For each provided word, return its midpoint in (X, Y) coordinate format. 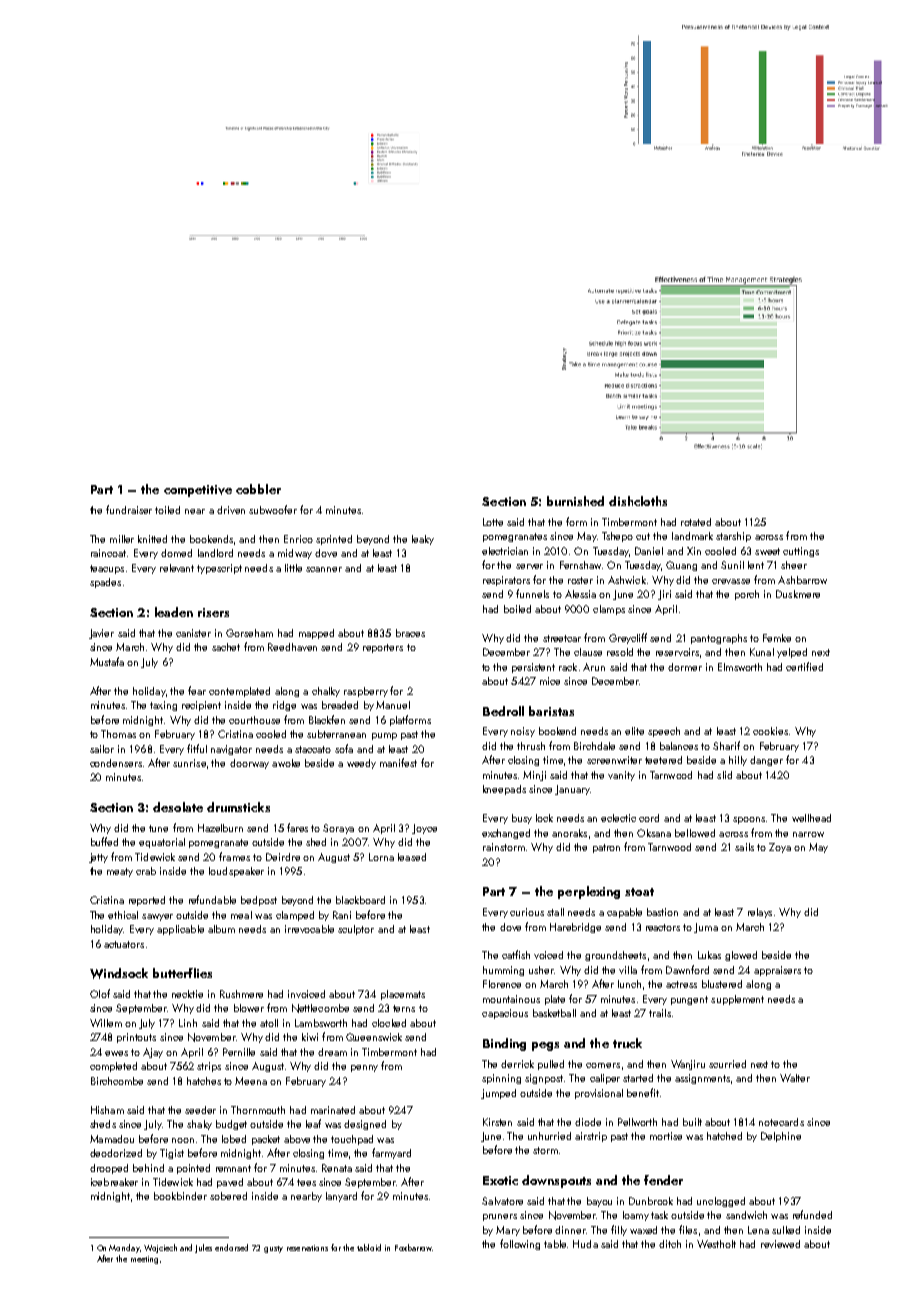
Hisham (107, 1110)
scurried (727, 1064)
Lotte (493, 522)
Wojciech (160, 1248)
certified (804, 666)
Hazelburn (220, 828)
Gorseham (249, 633)
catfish (516, 954)
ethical (123, 915)
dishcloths (638, 501)
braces (410, 633)
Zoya (780, 848)
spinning (501, 1079)
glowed (741, 956)
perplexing (589, 892)
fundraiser (129, 509)
